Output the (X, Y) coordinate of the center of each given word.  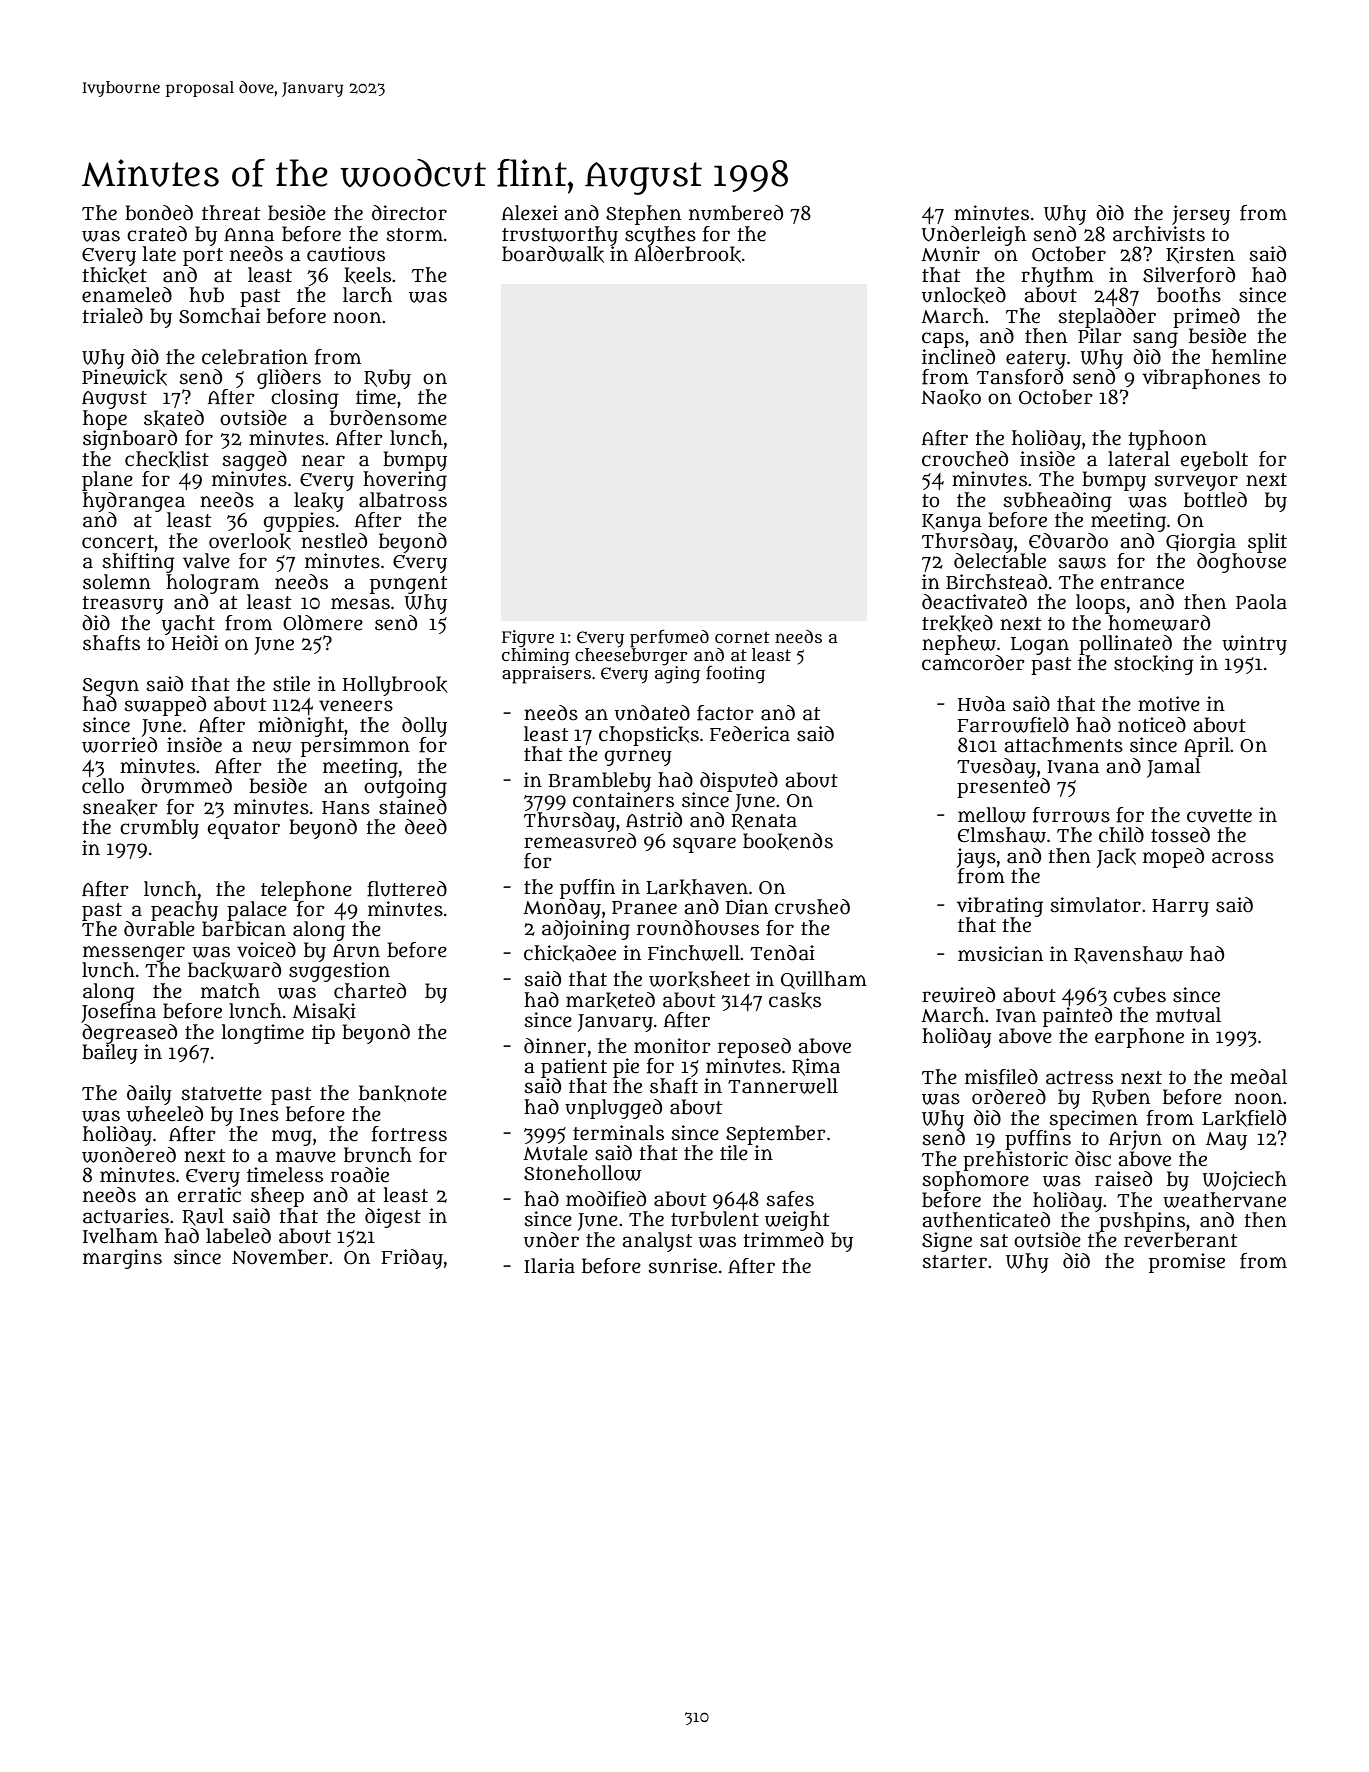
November (280, 1257)
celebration (255, 357)
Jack (1116, 858)
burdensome (388, 418)
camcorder (973, 663)
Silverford (1189, 275)
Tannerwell (783, 1086)
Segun (111, 687)
